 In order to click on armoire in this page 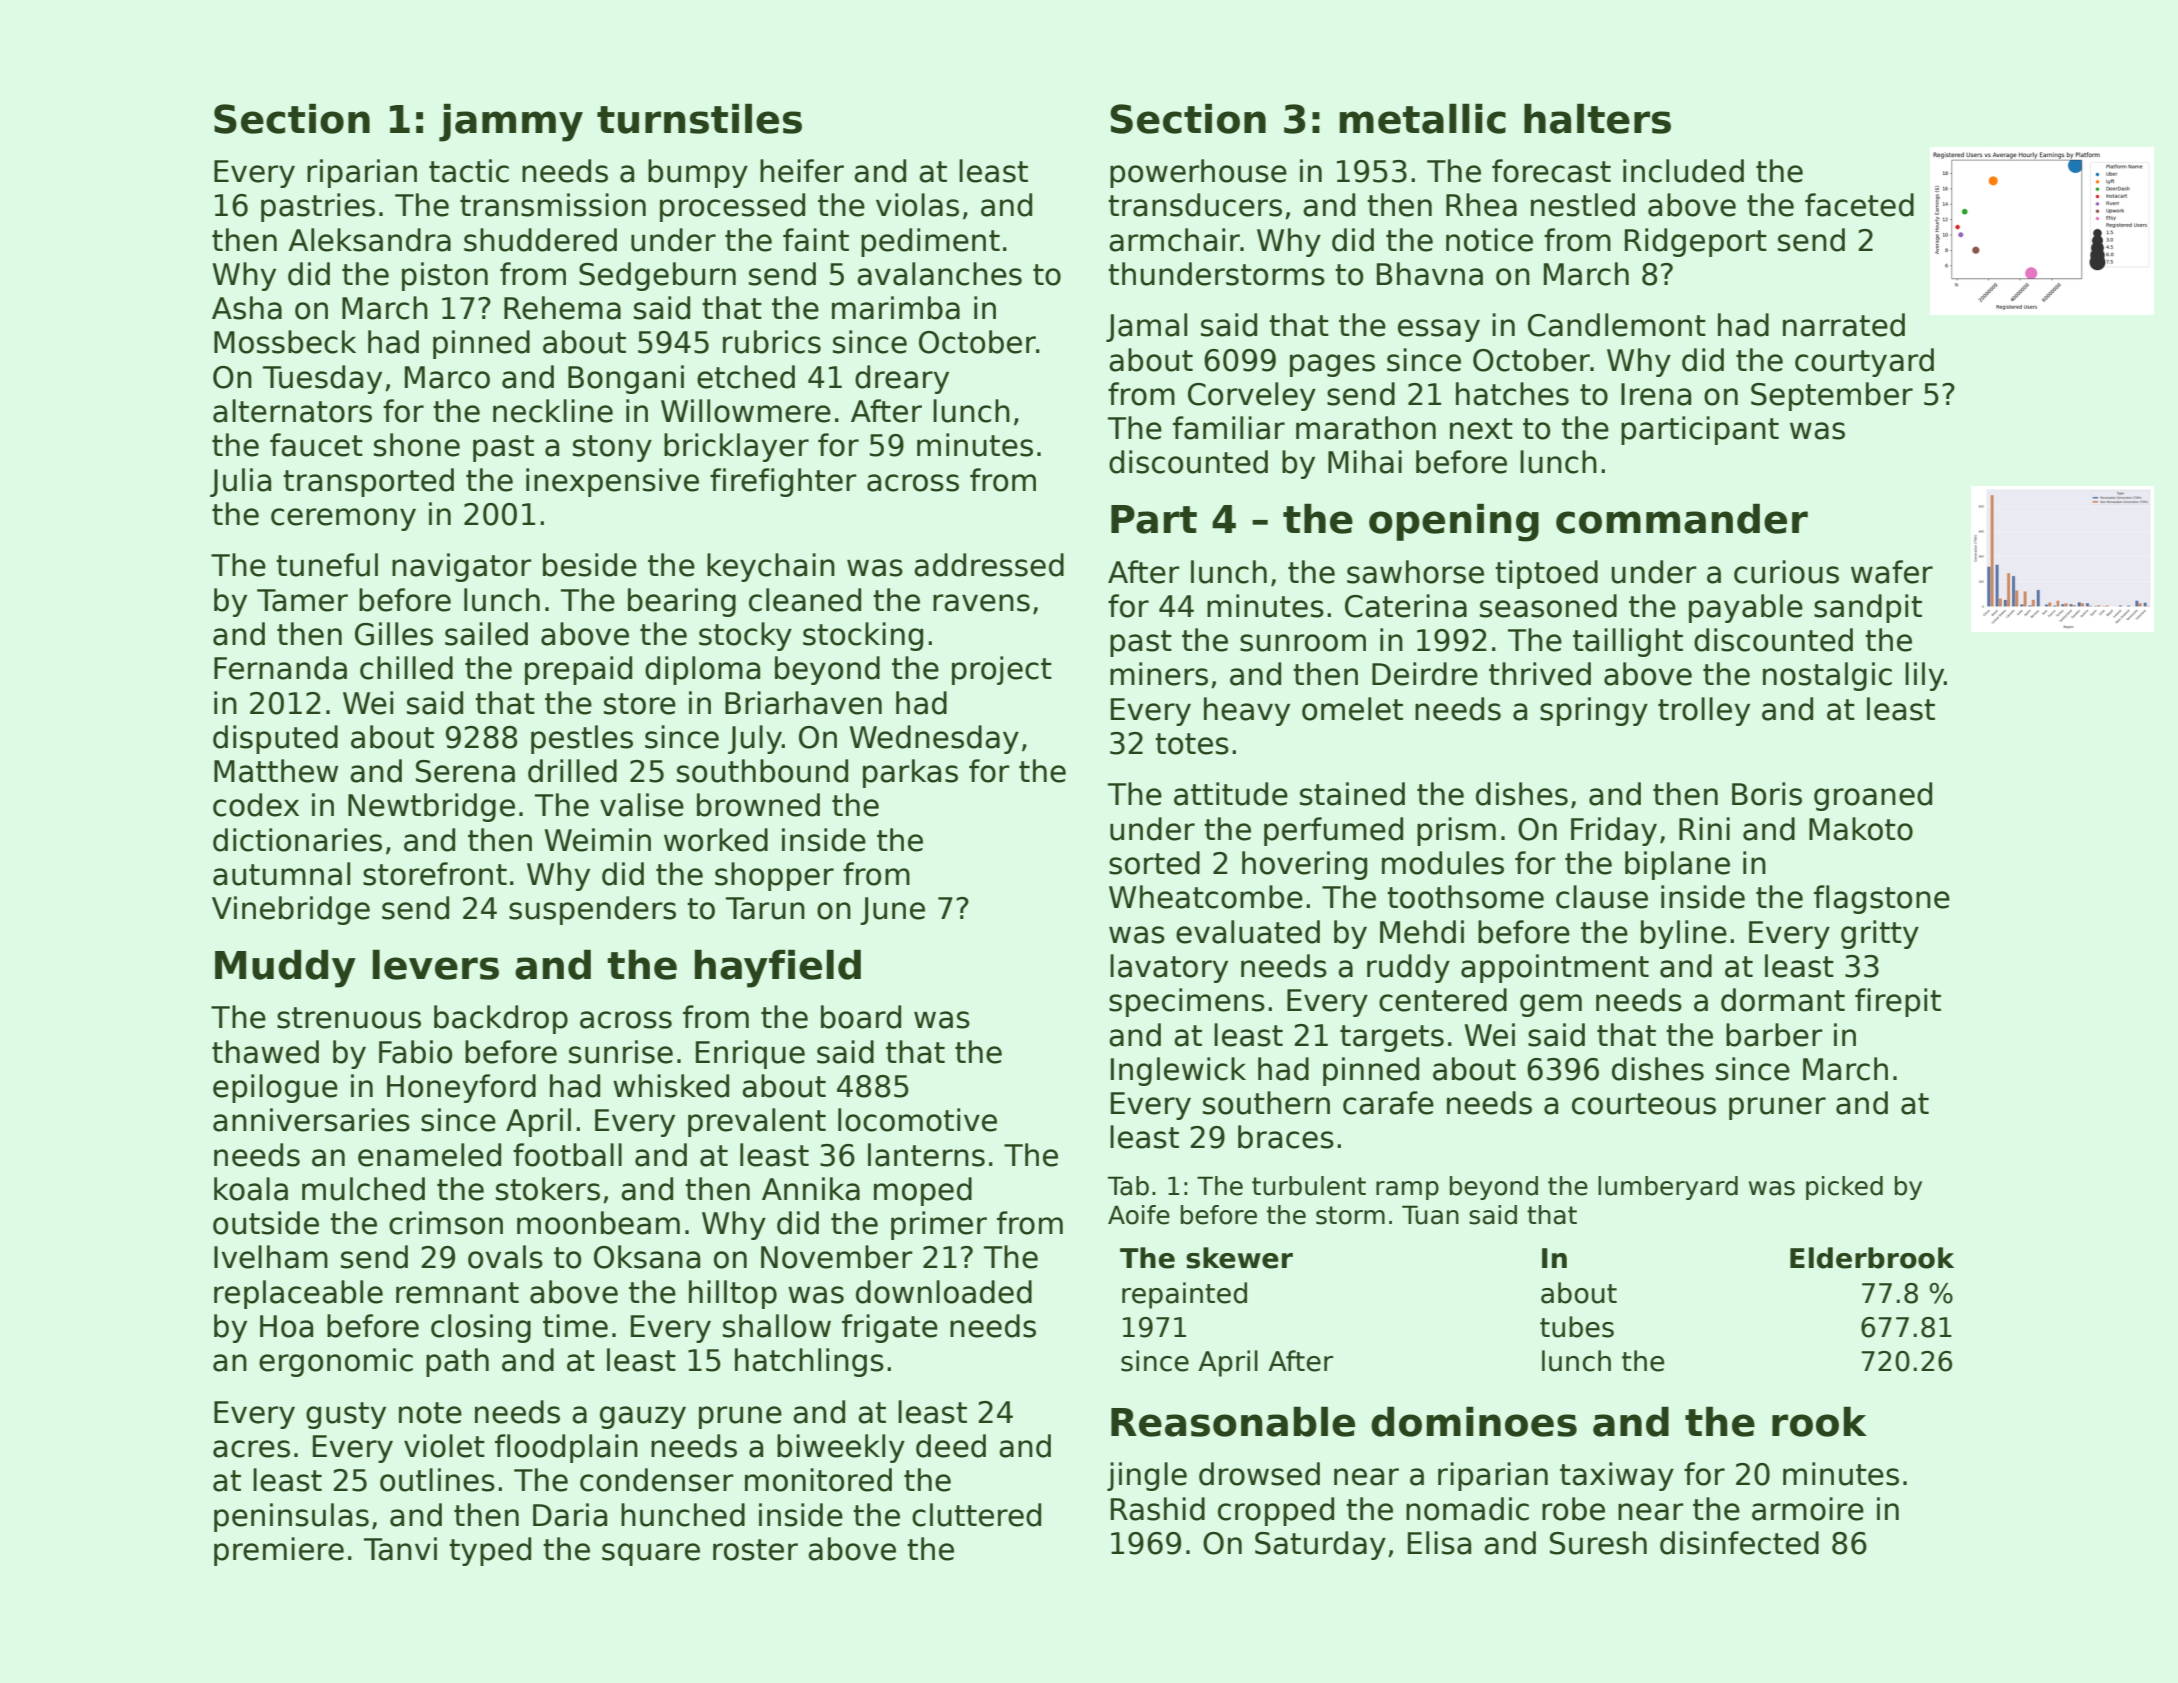, I will do `click(1808, 1509)`.
